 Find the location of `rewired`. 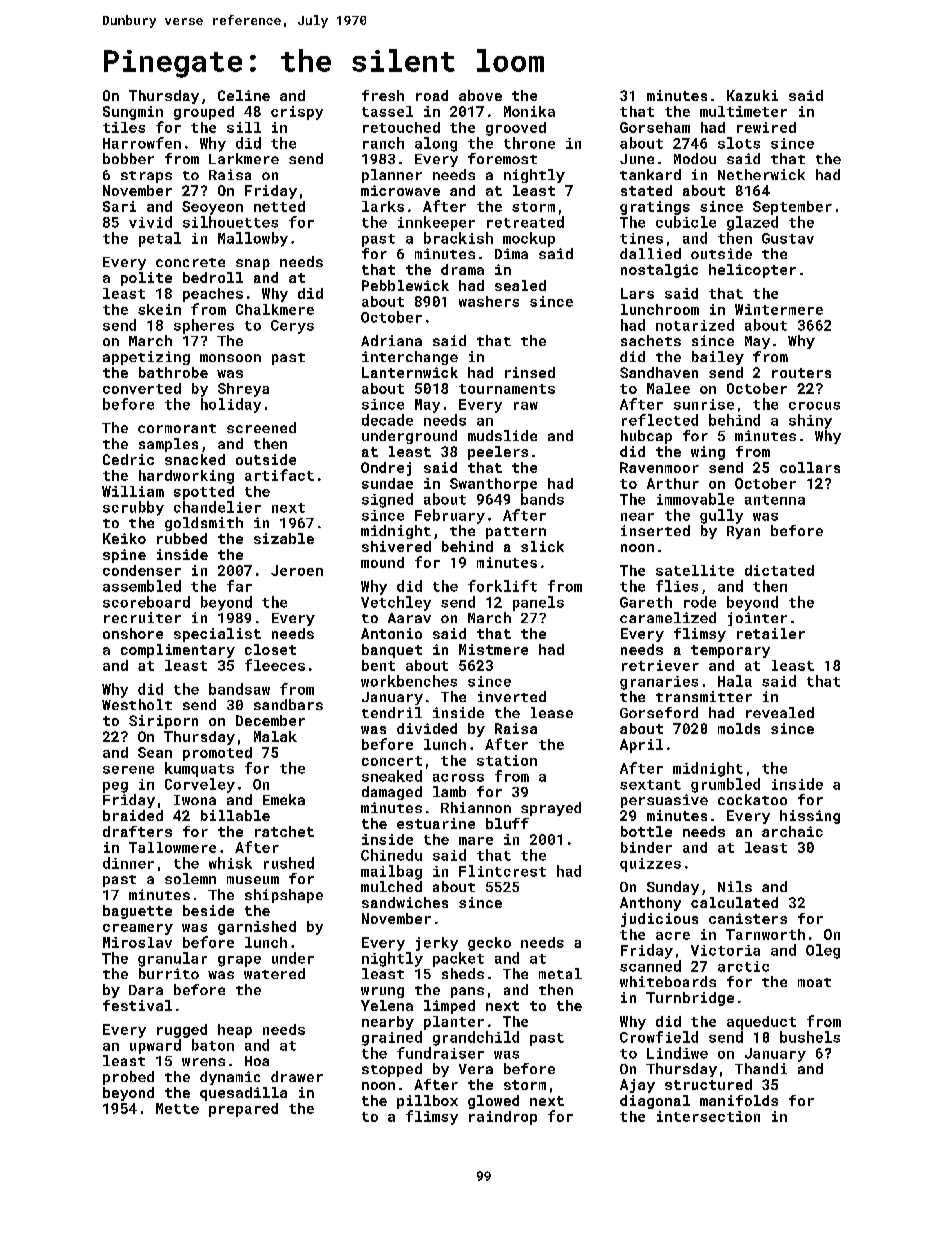

rewired is located at coordinates (766, 127).
